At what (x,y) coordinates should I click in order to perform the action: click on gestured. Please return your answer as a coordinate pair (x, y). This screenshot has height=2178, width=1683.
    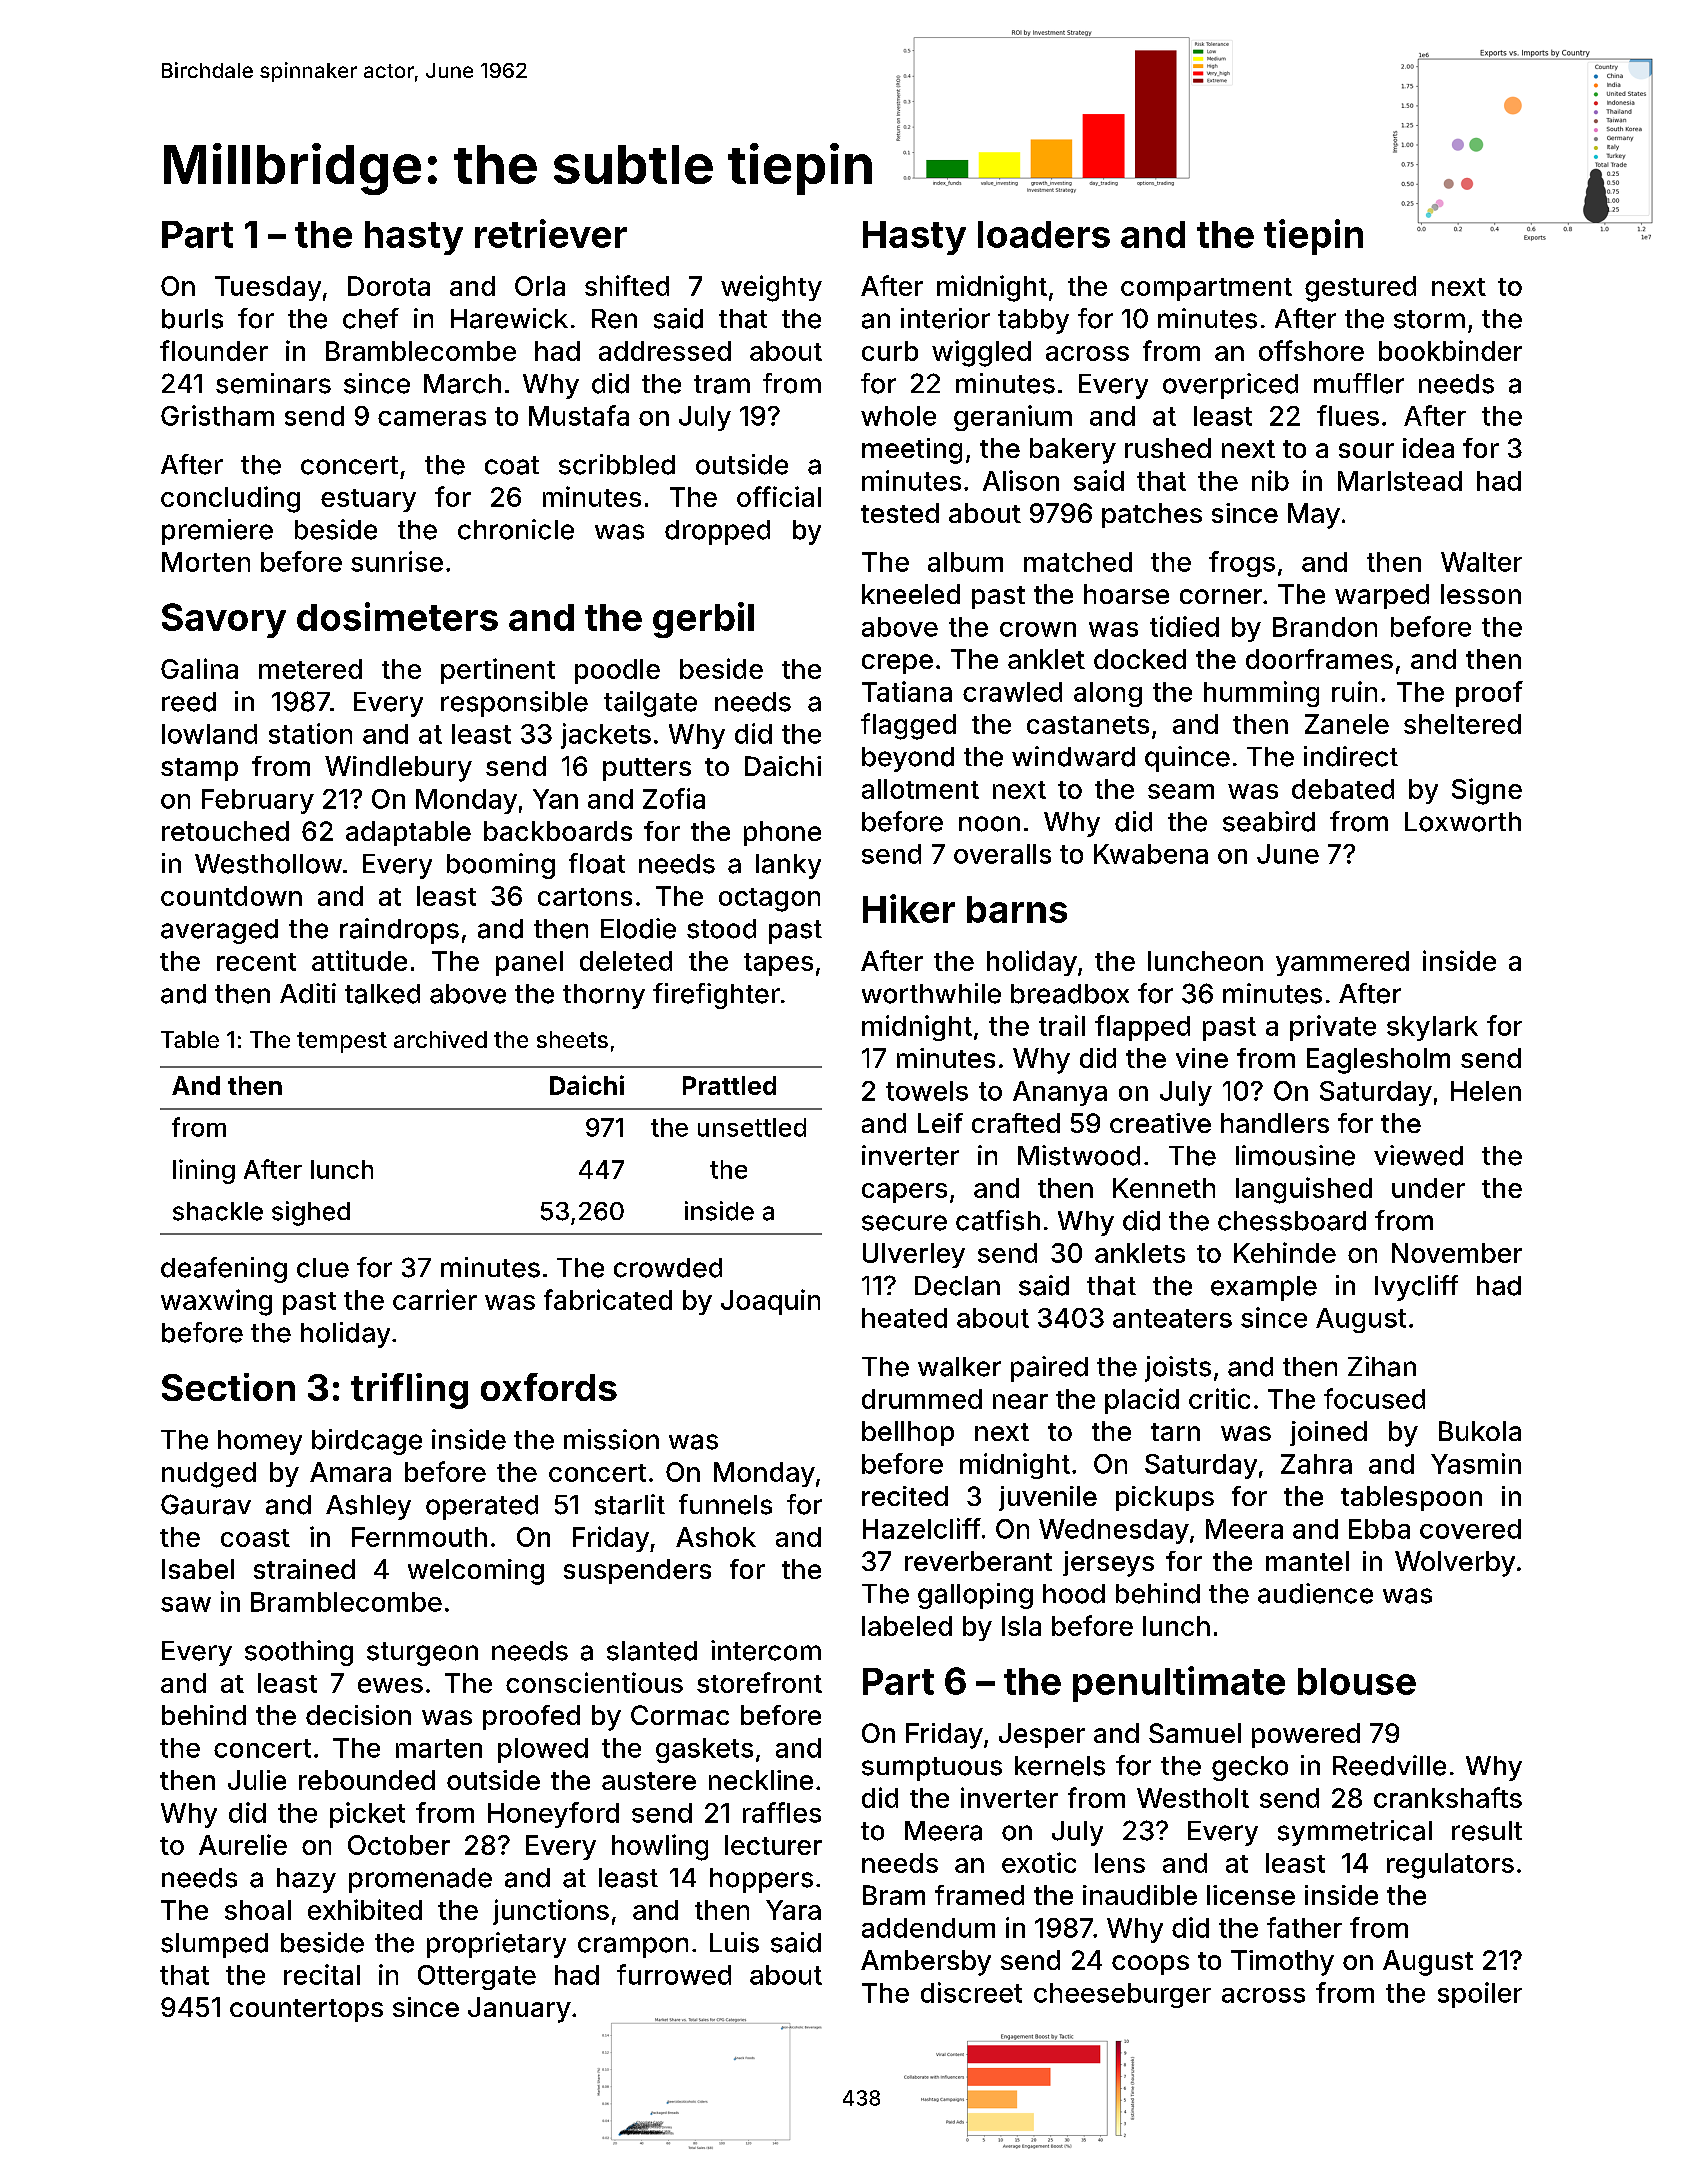
    Looking at the image, I should click on (1360, 289).
